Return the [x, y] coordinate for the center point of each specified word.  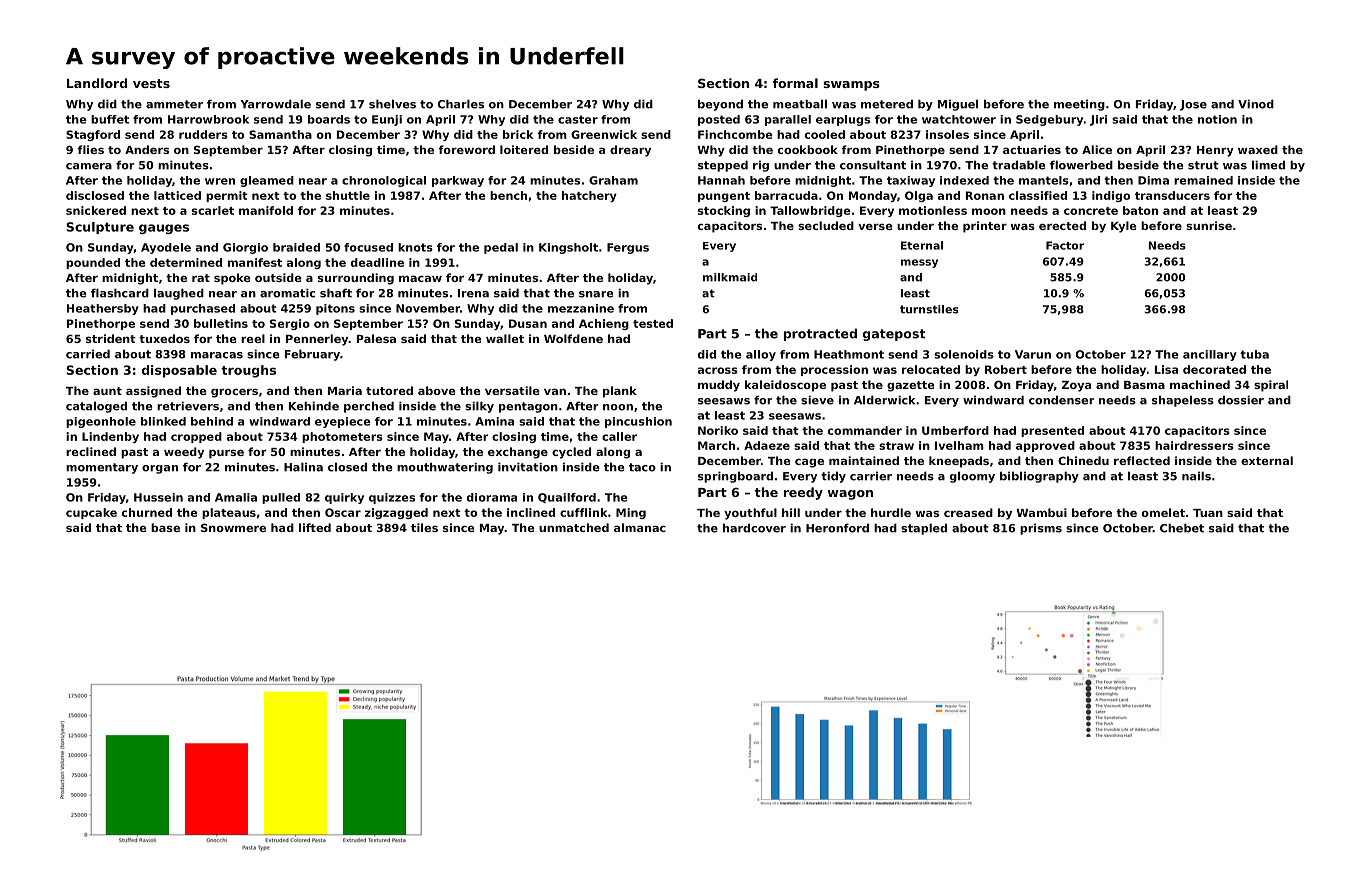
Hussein [158, 497]
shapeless [1183, 401]
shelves [392, 104]
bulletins [221, 323]
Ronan [985, 195]
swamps [851, 86]
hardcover [754, 528]
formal [795, 83]
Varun [1033, 354]
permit [227, 196]
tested [653, 323]
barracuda [786, 195]
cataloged [96, 407]
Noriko [718, 430]
